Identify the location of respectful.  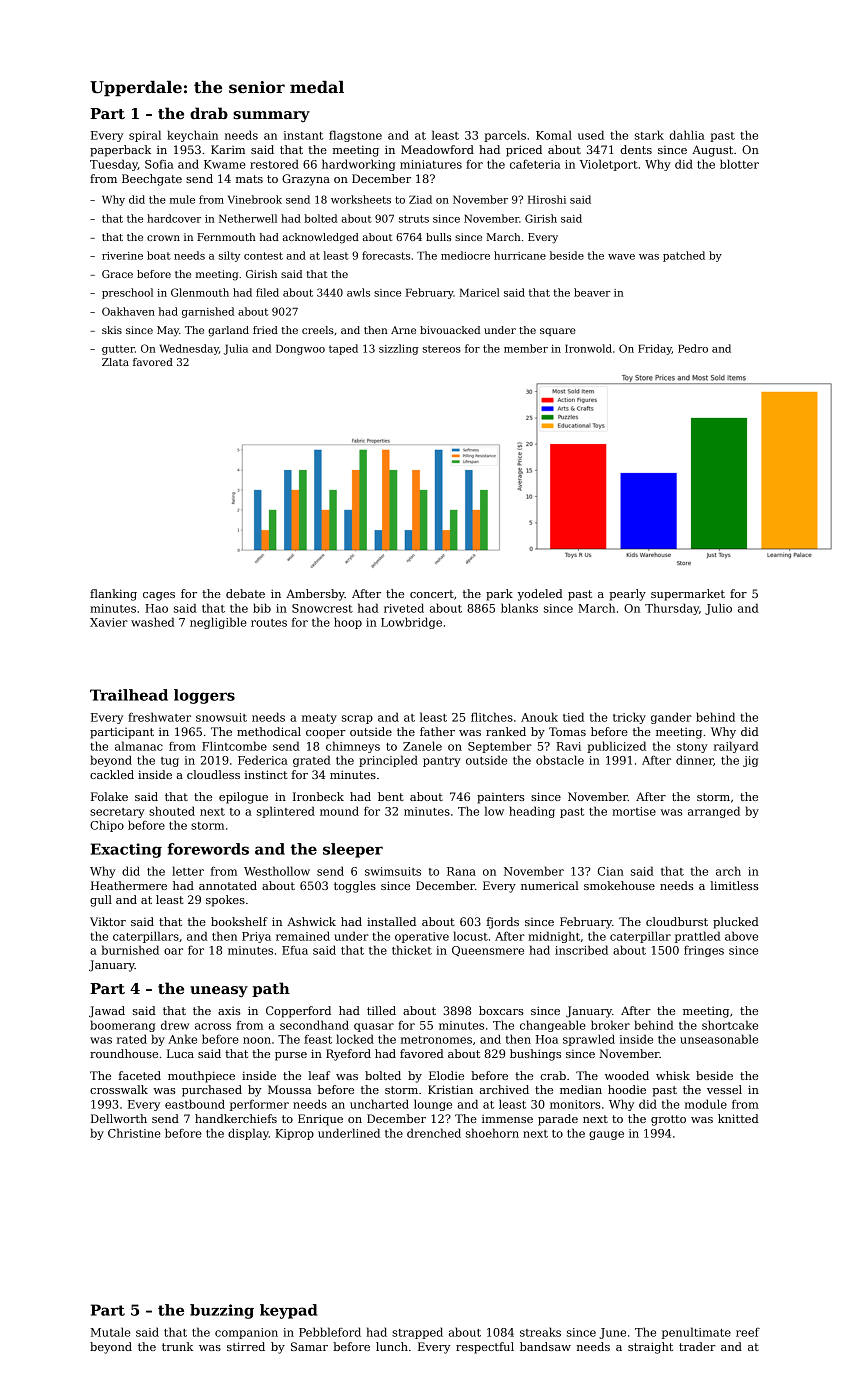
(485, 1348).
